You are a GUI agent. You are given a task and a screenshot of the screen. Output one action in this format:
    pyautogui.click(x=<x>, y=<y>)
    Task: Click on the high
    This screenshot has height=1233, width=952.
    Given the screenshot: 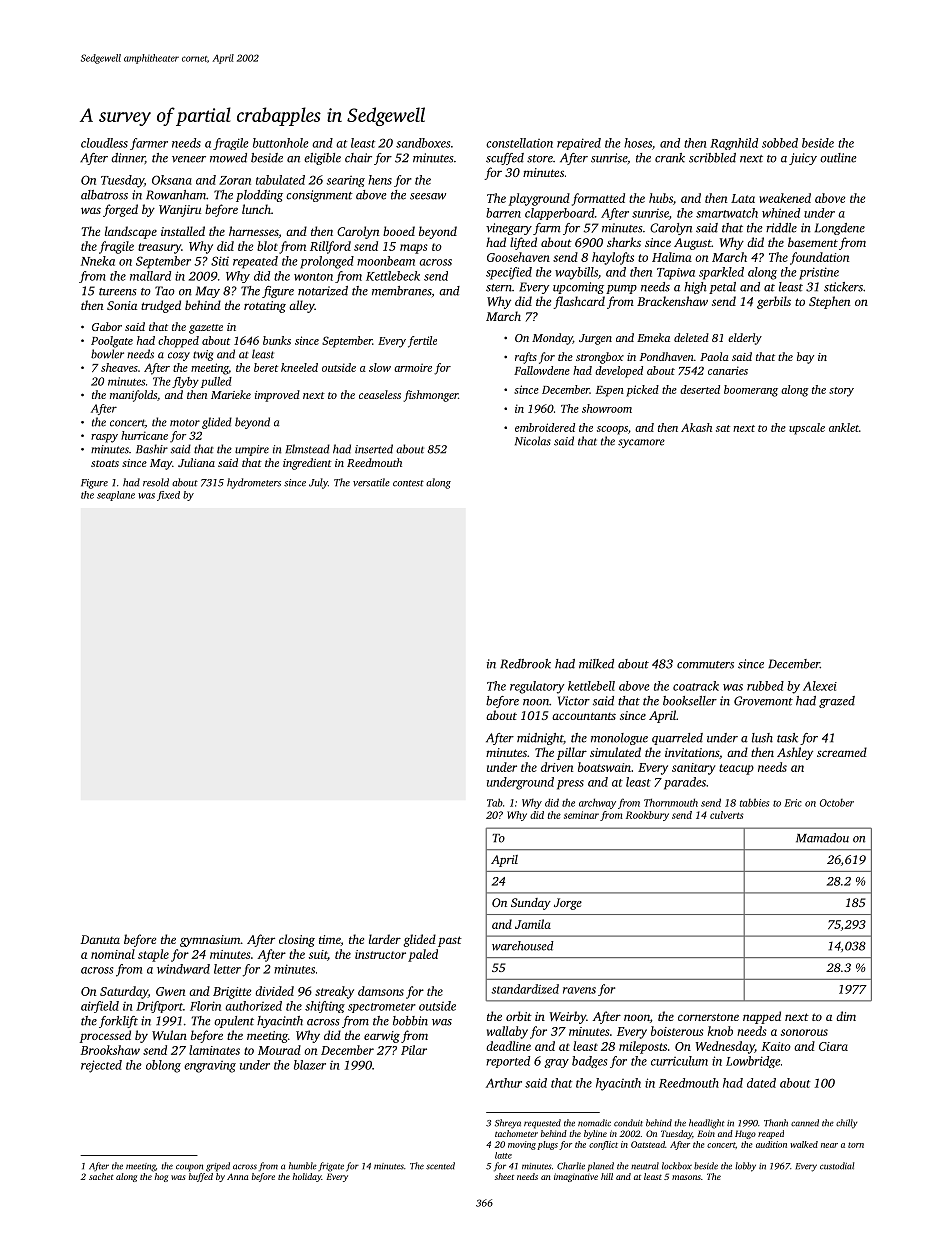 What is the action you would take?
    pyautogui.click(x=695, y=288)
